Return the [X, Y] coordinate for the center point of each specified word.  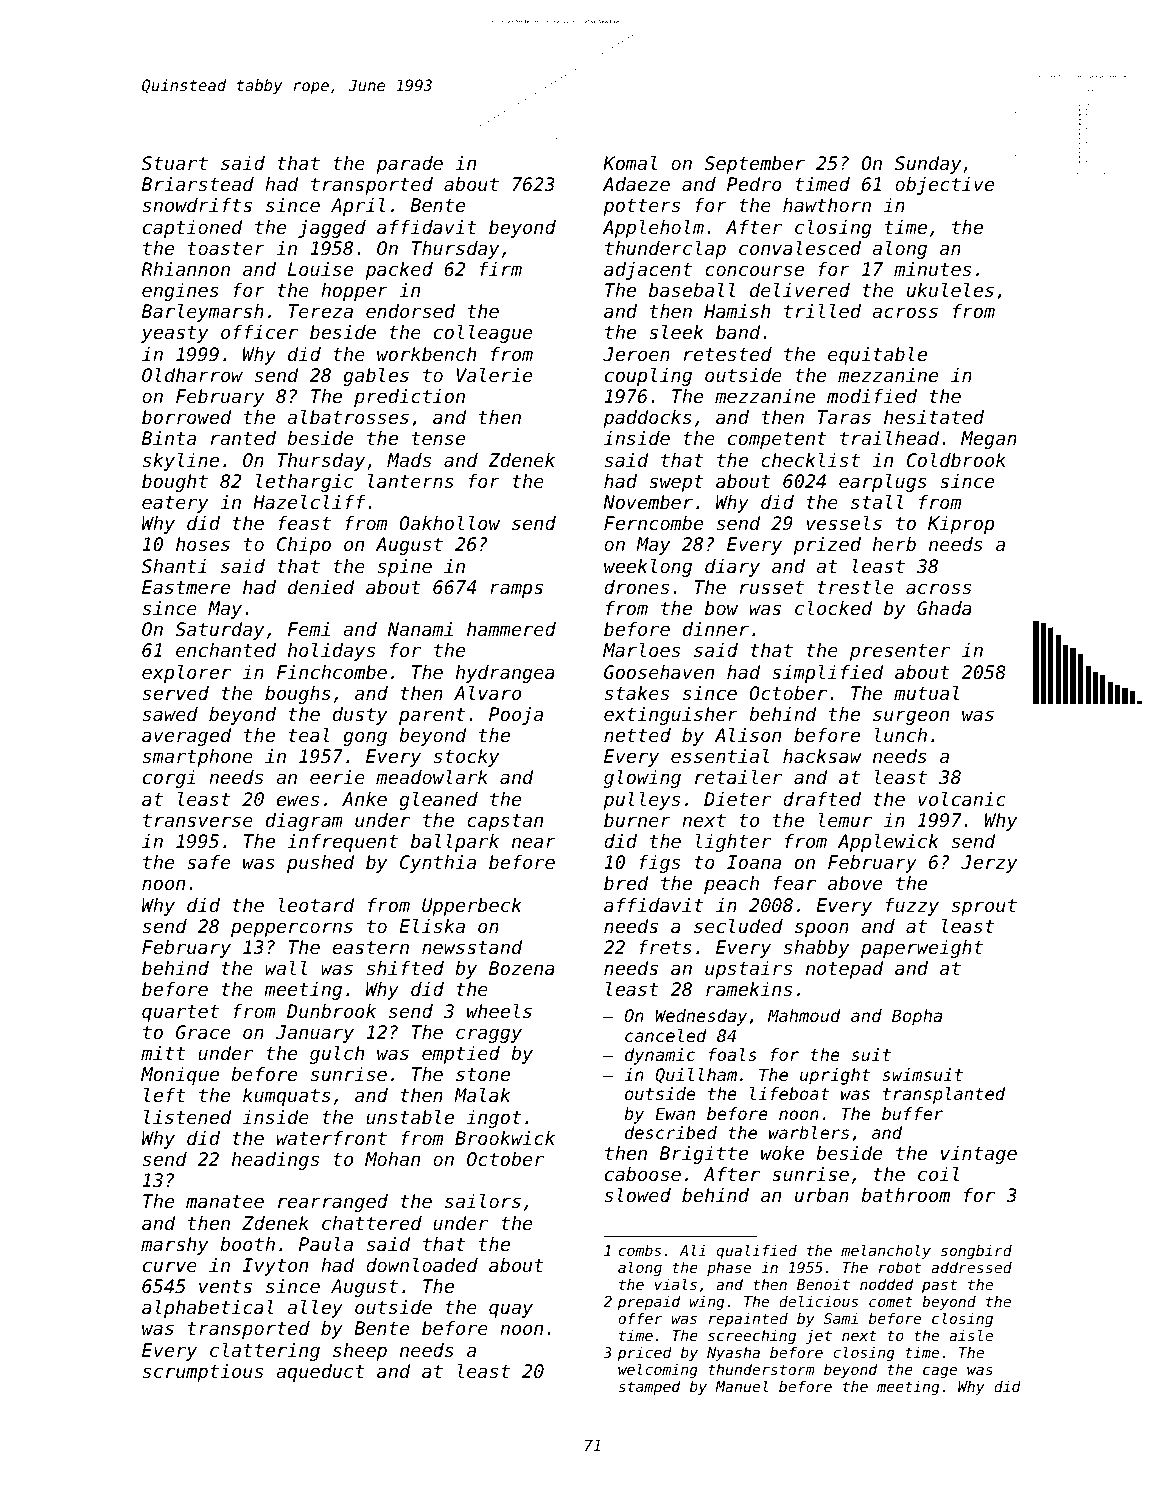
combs [640, 1250]
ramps [516, 590]
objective [944, 186]
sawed [170, 714]
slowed [637, 1195]
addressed [971, 1267]
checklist [810, 460]
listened [188, 1117]
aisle [971, 1335]
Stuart [175, 163]
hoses [203, 544]
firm [501, 269]
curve [170, 1266]
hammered [511, 629]
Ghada [944, 608]
